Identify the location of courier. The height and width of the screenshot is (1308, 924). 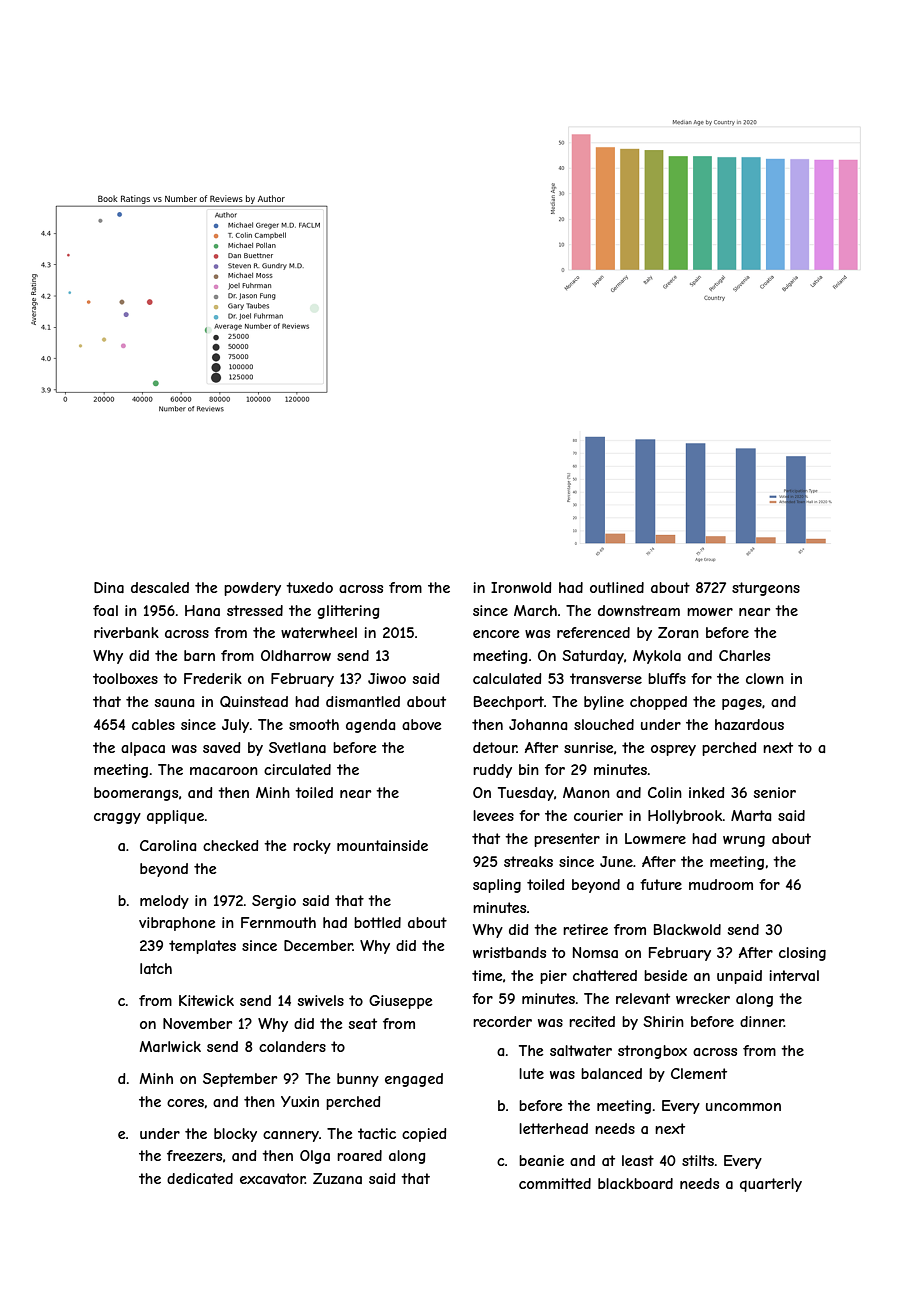
(598, 815).
